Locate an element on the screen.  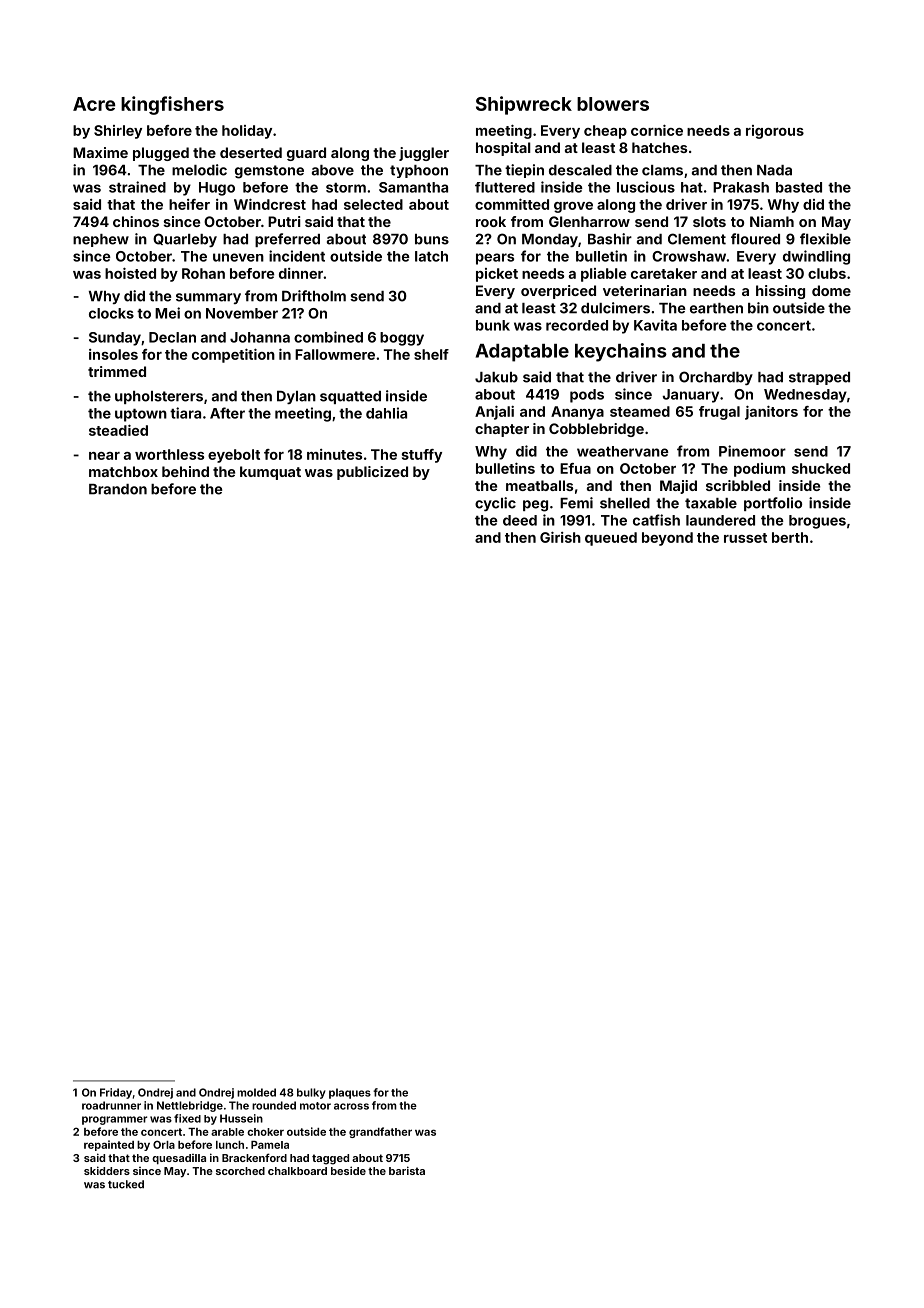
kingfishers is located at coordinates (172, 105).
